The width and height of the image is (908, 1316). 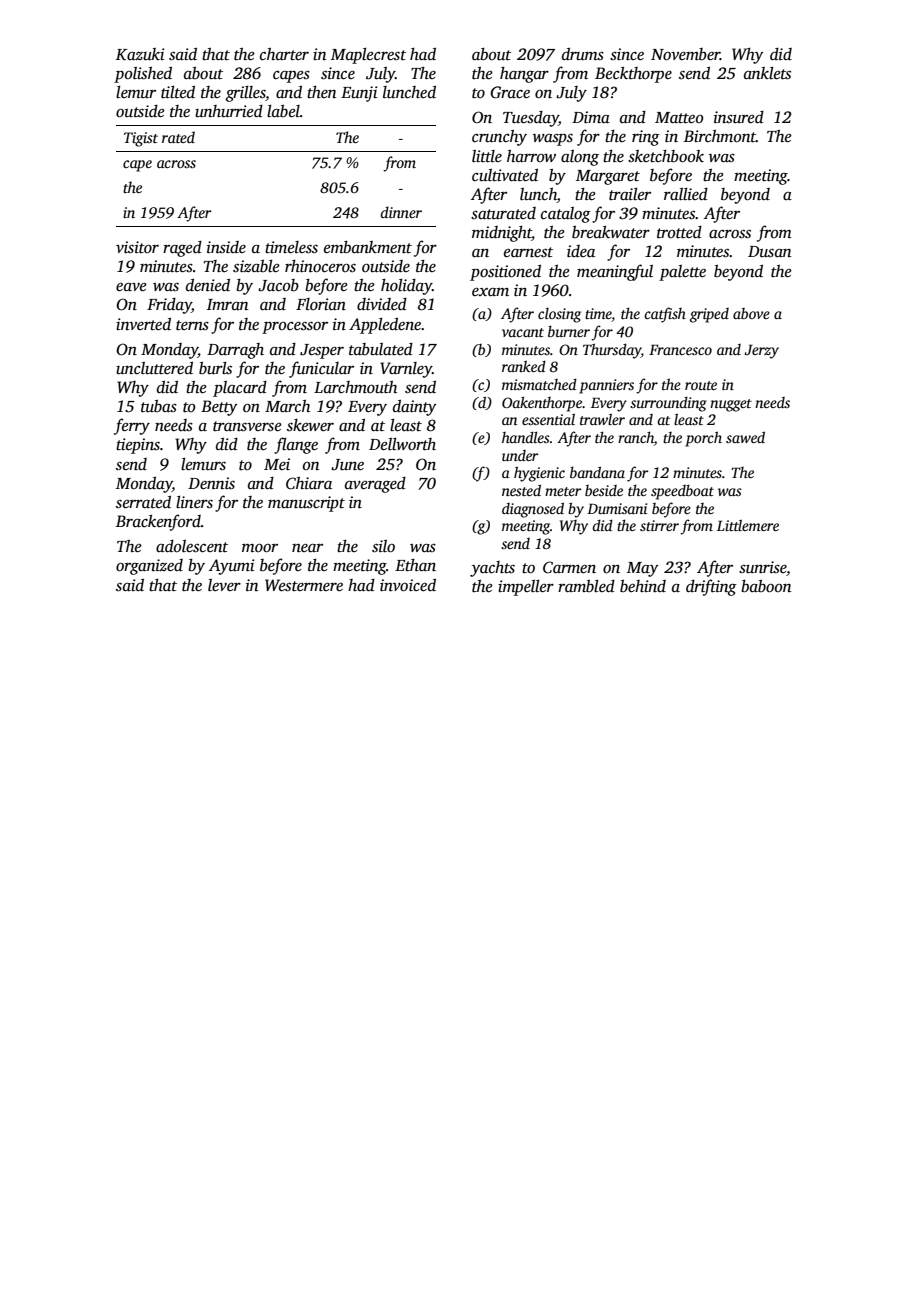 What do you see at coordinates (680, 349) in the image?
I see `Francesco` at bounding box center [680, 349].
